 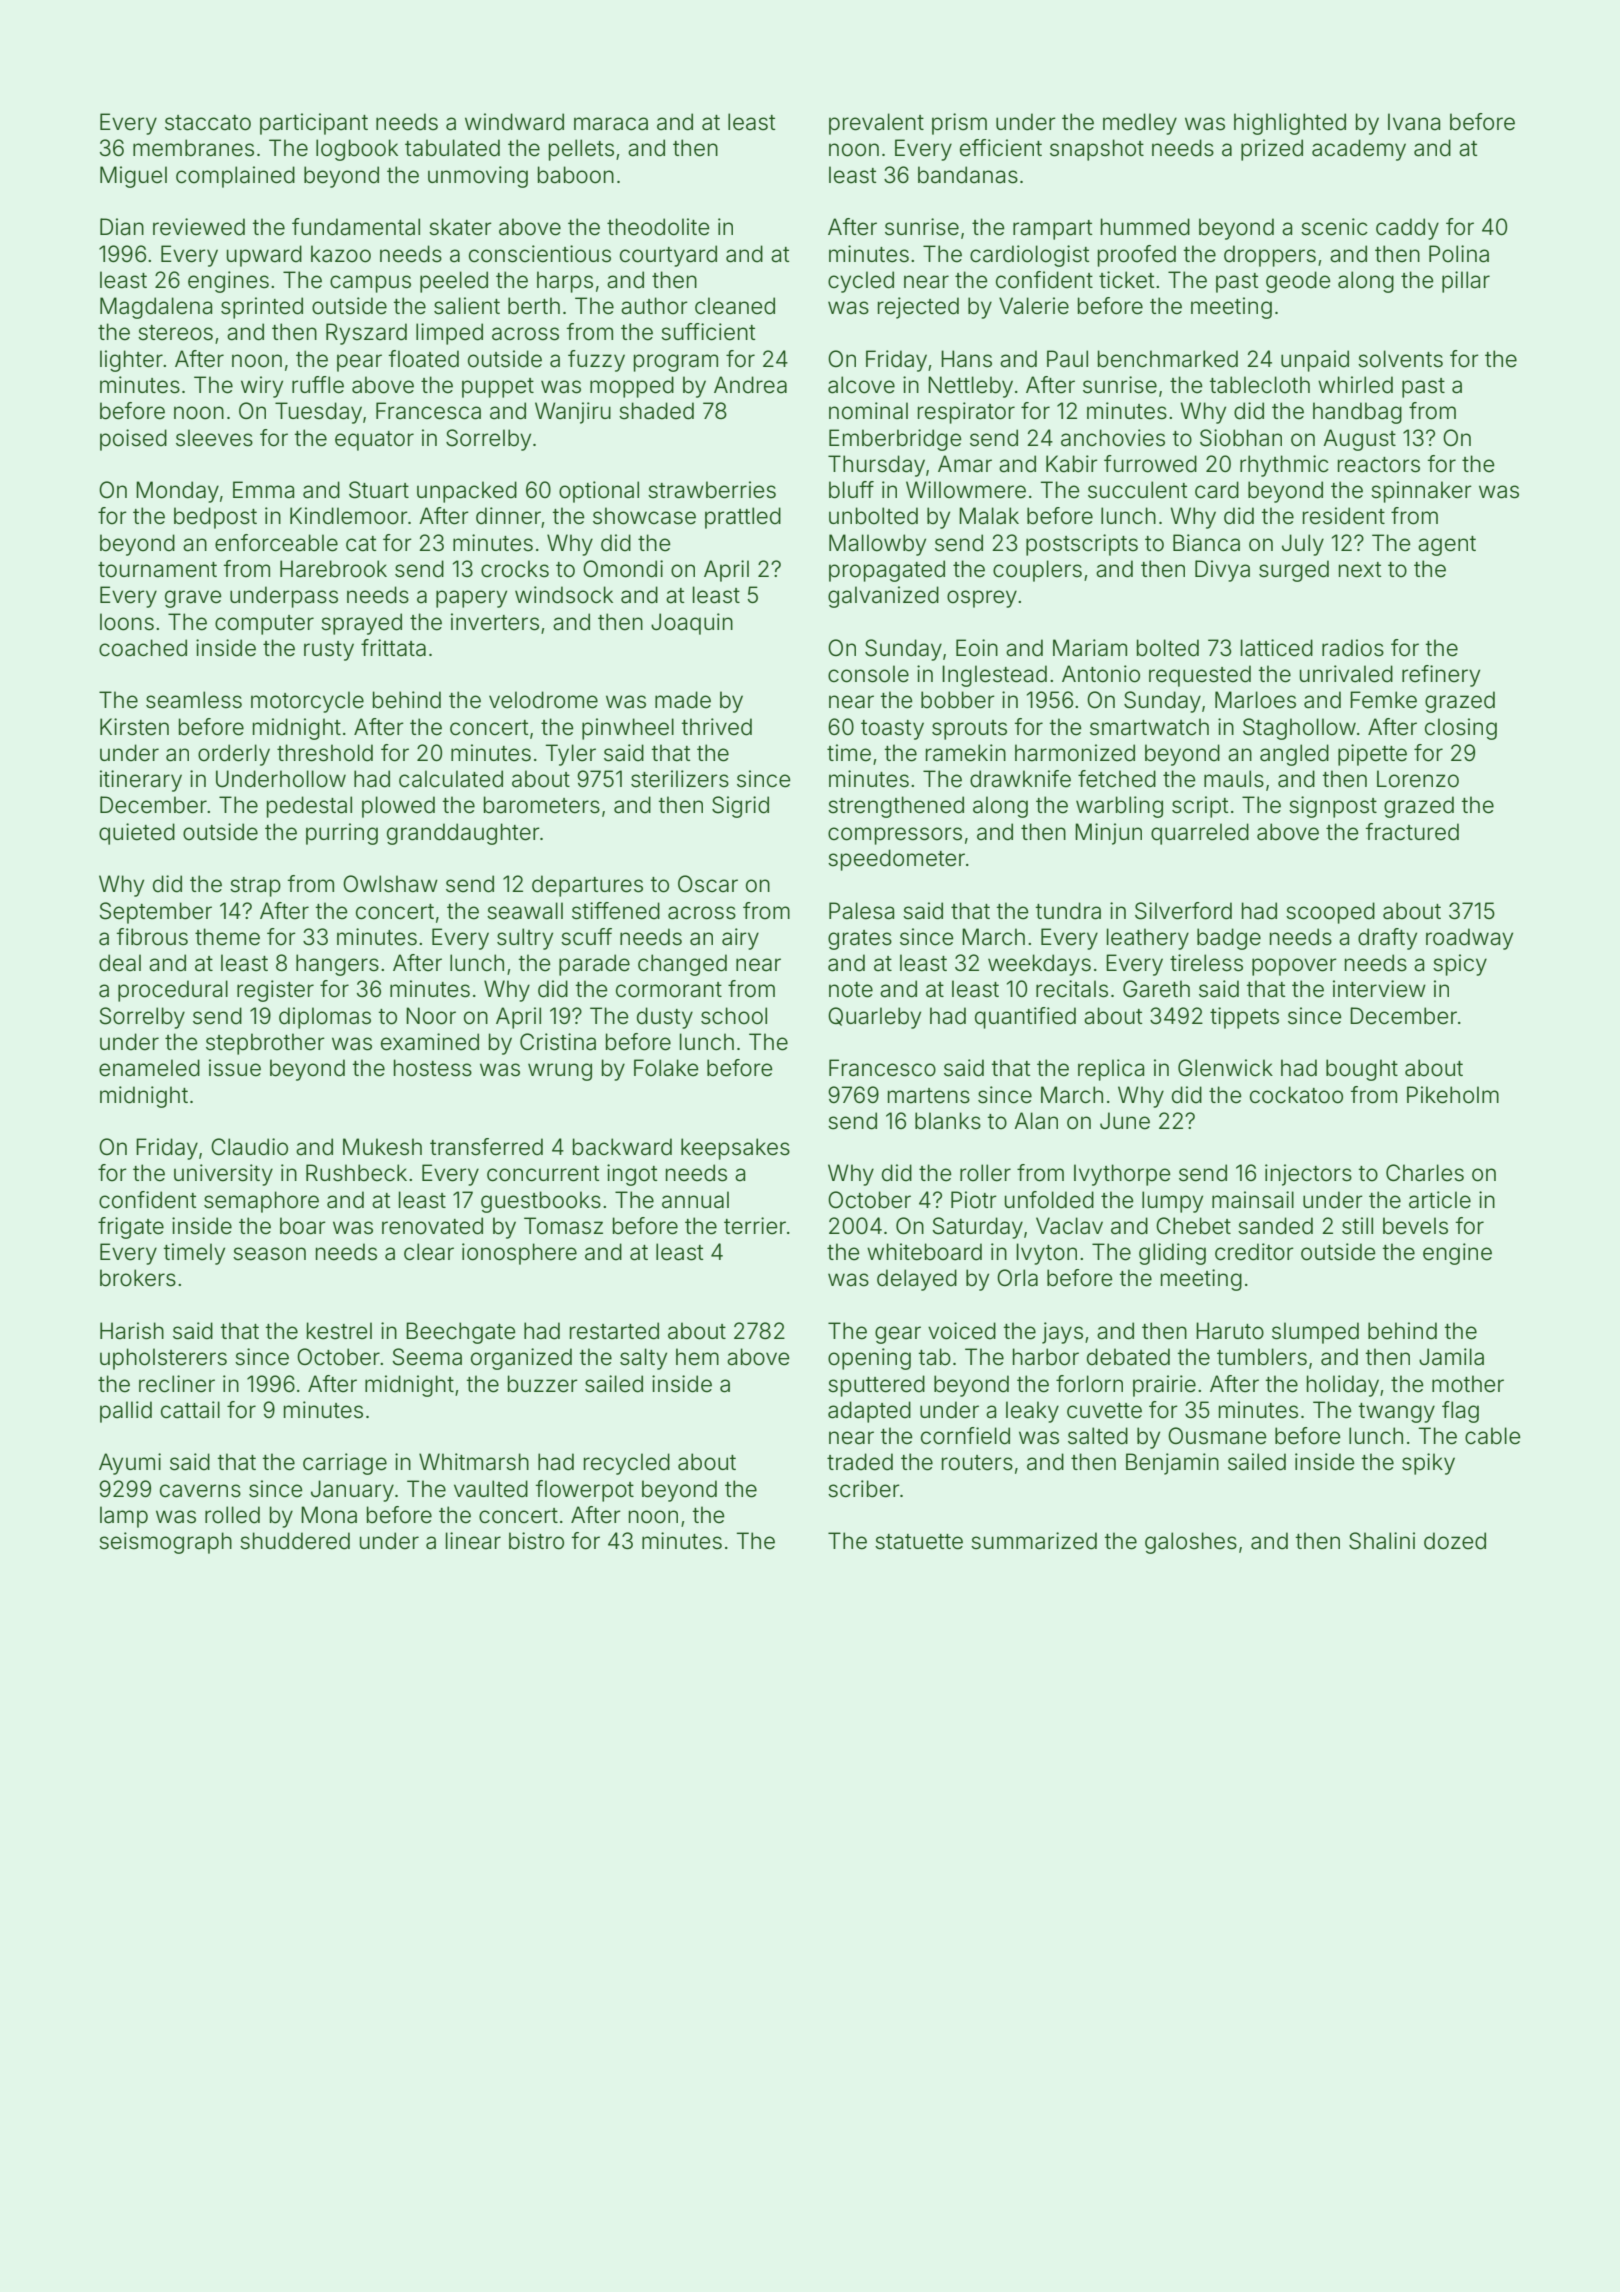 What do you see at coordinates (314, 124) in the image?
I see `participant` at bounding box center [314, 124].
